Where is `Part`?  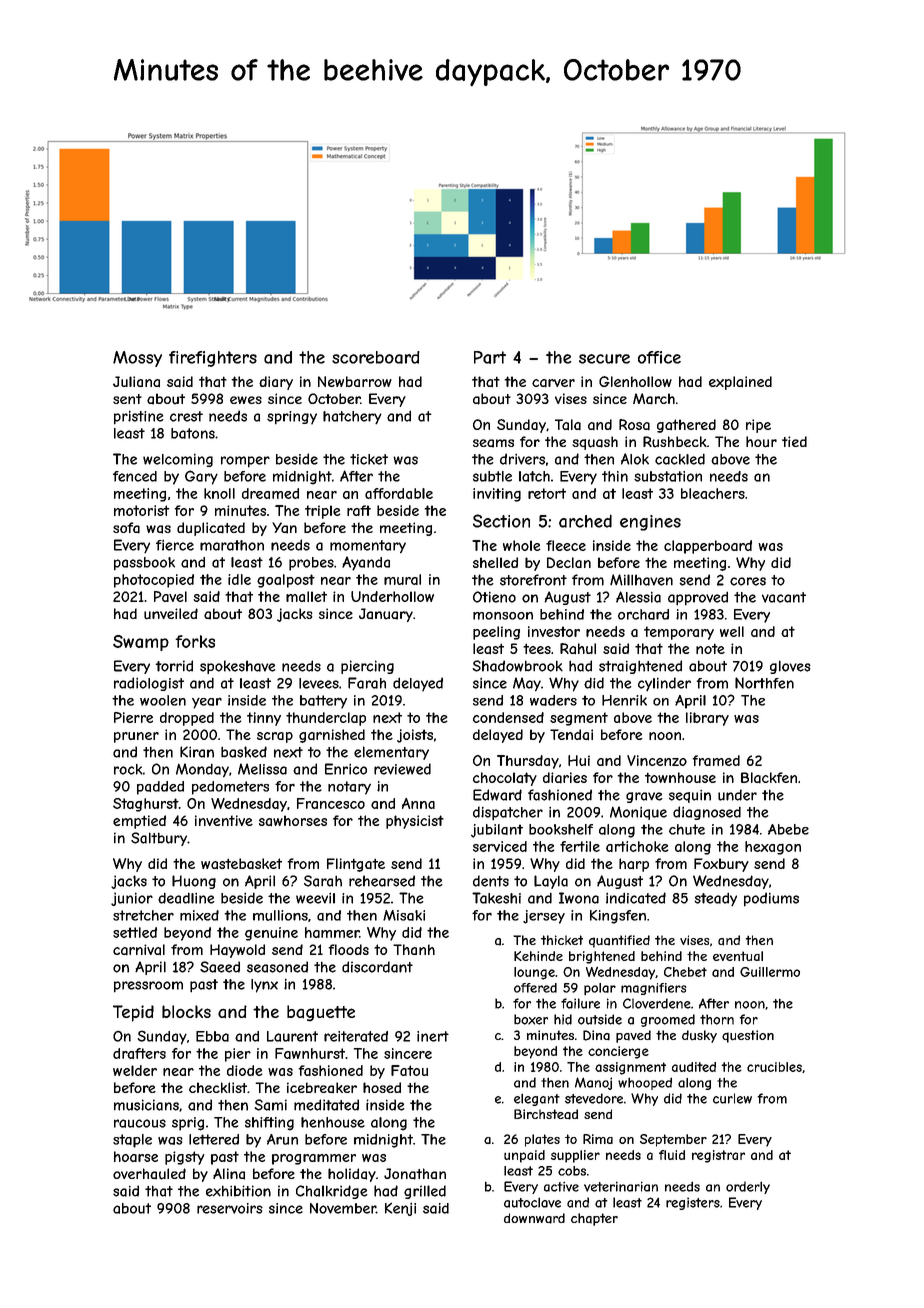
Part is located at coordinates (490, 357).
